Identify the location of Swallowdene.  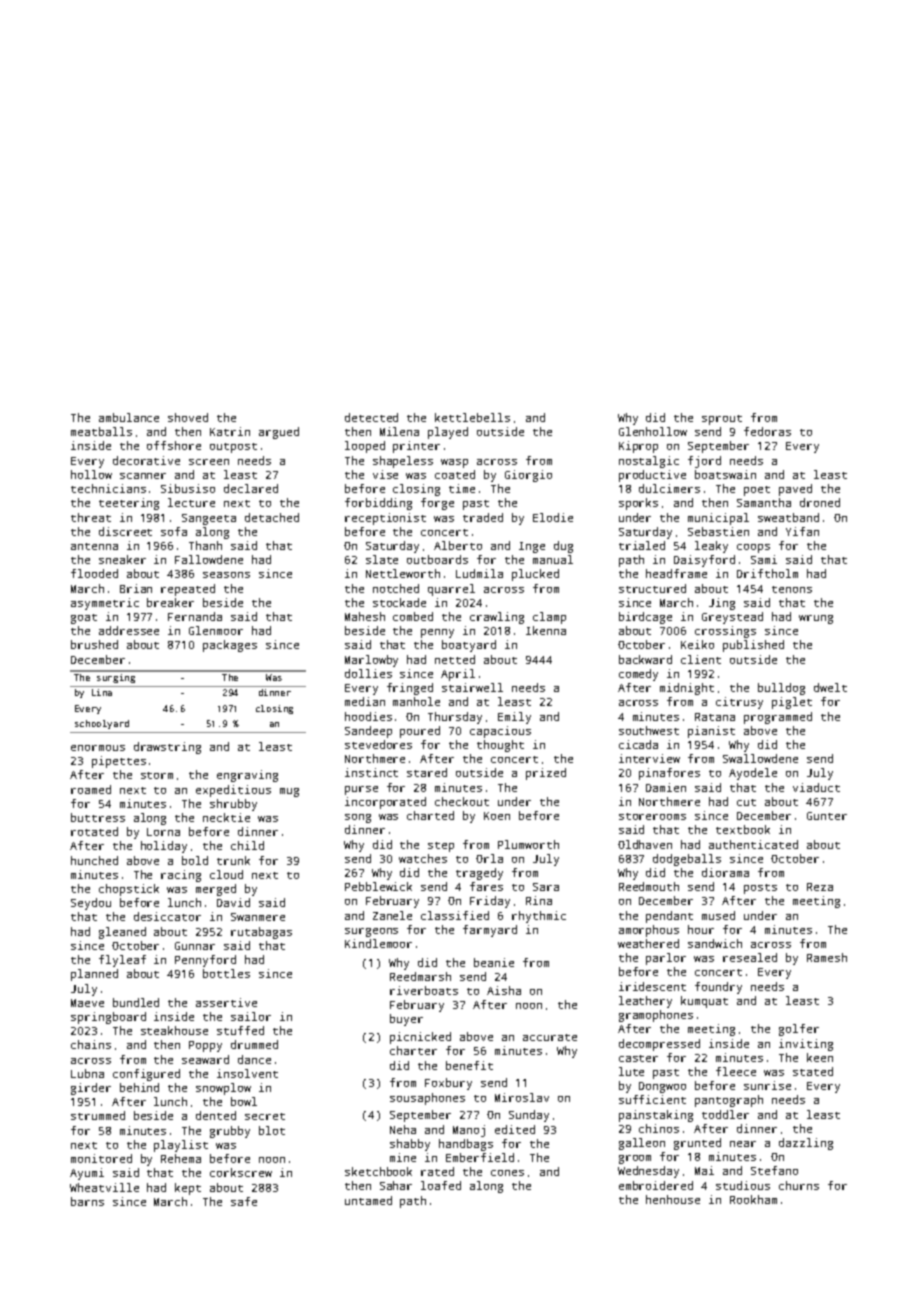
(760, 758).
